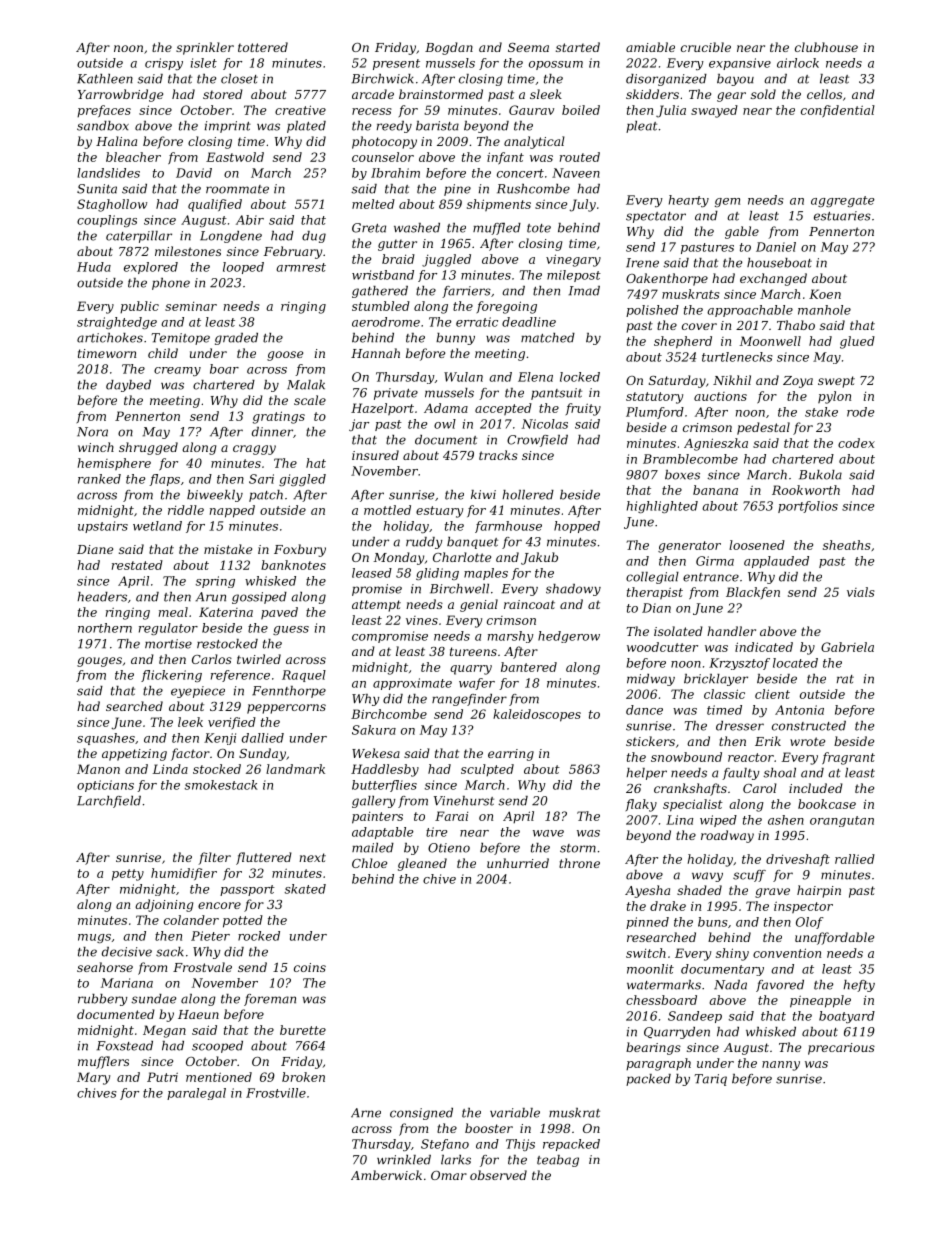 Image resolution: width=952 pixels, height=1233 pixels. What do you see at coordinates (449, 848) in the document?
I see `Otieno` at bounding box center [449, 848].
